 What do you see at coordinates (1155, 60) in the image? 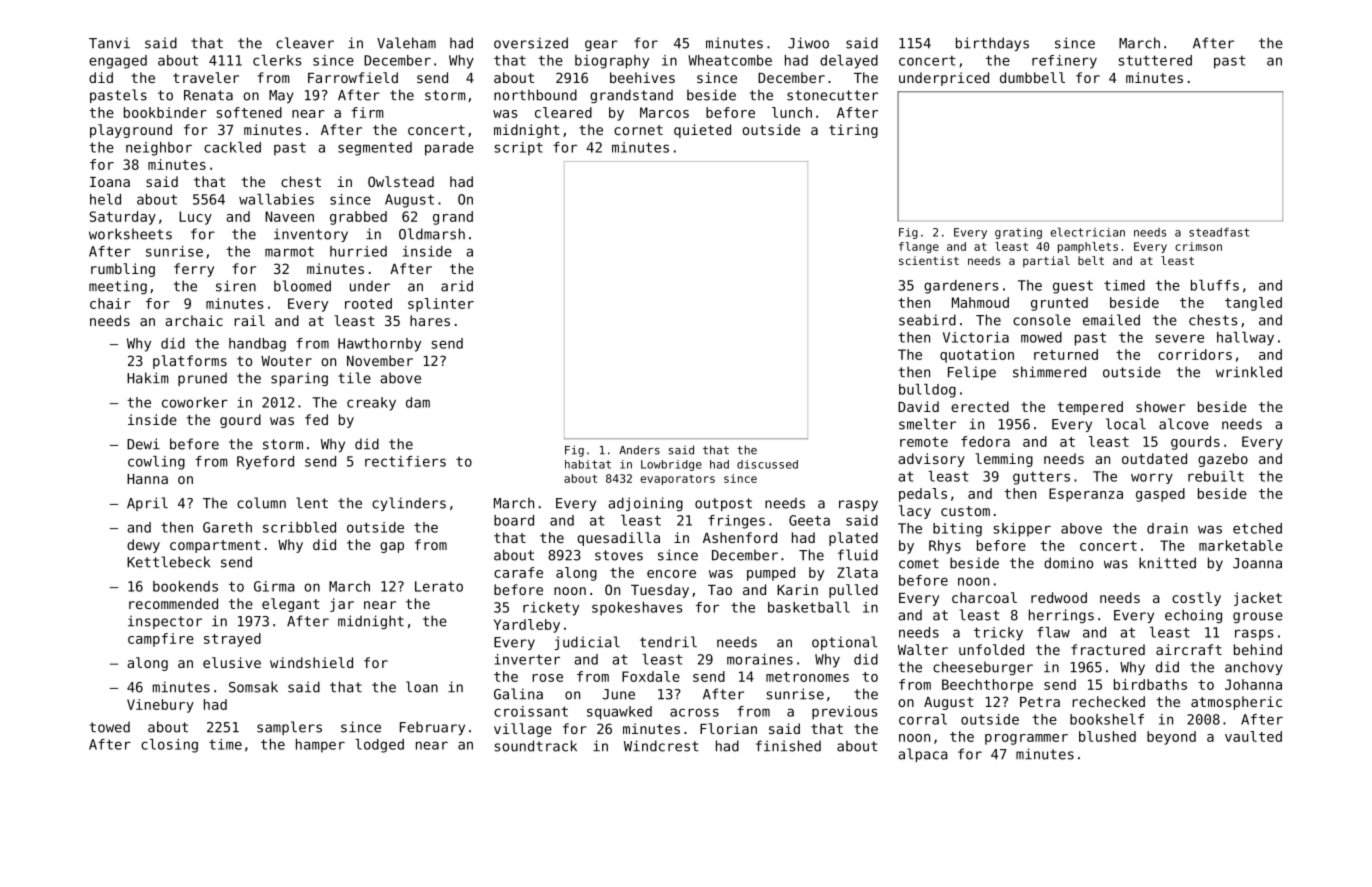
I see `stuttered` at bounding box center [1155, 60].
